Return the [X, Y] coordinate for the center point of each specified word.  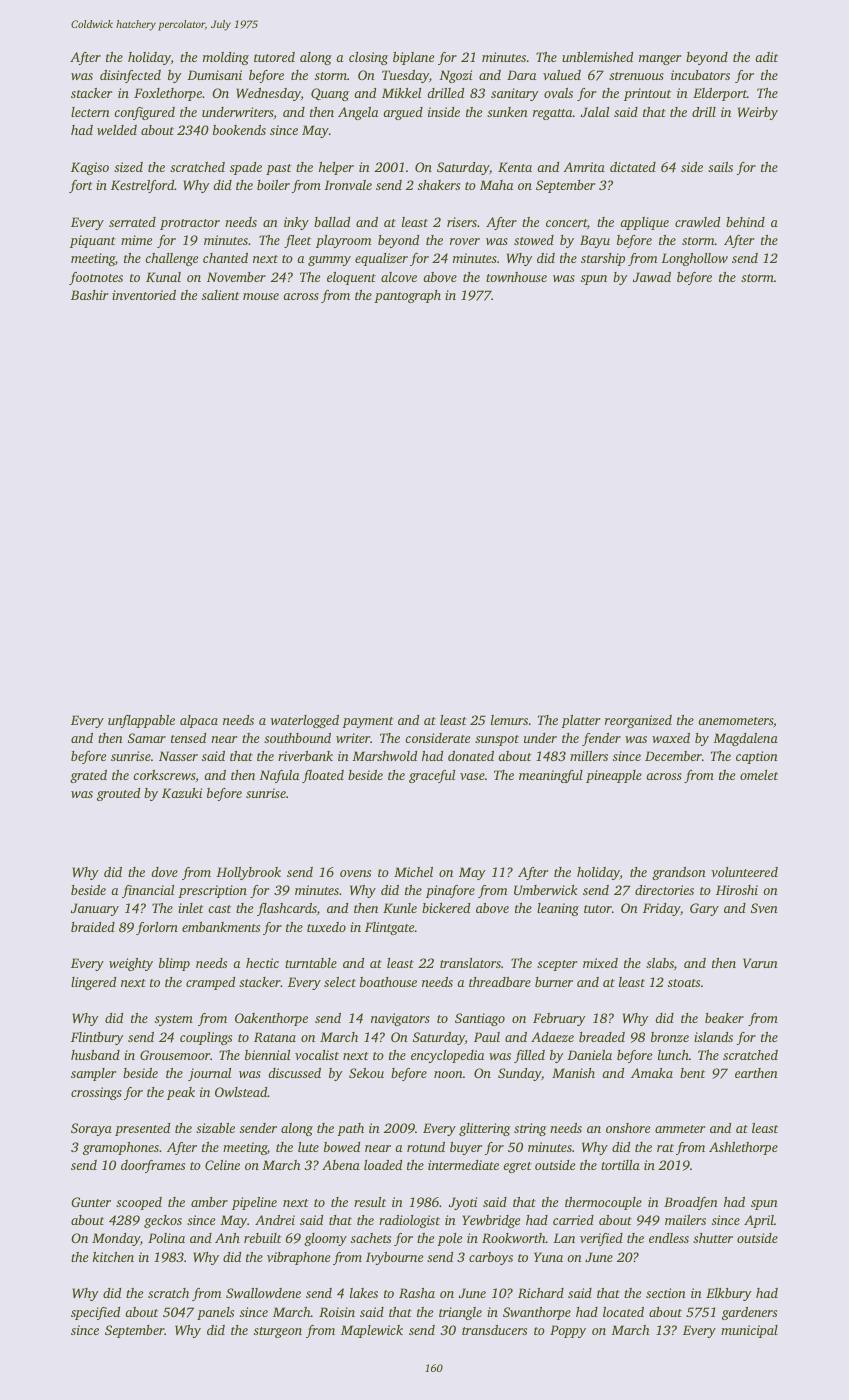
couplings [206, 1038]
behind [745, 222]
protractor [190, 224]
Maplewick [372, 1331]
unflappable [141, 721]
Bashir [89, 295]
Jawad [652, 277]
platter [580, 721]
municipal [749, 1331]
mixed [600, 963]
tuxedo [326, 927]
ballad [332, 222]
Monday [116, 1239]
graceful [432, 776]
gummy [329, 261]
